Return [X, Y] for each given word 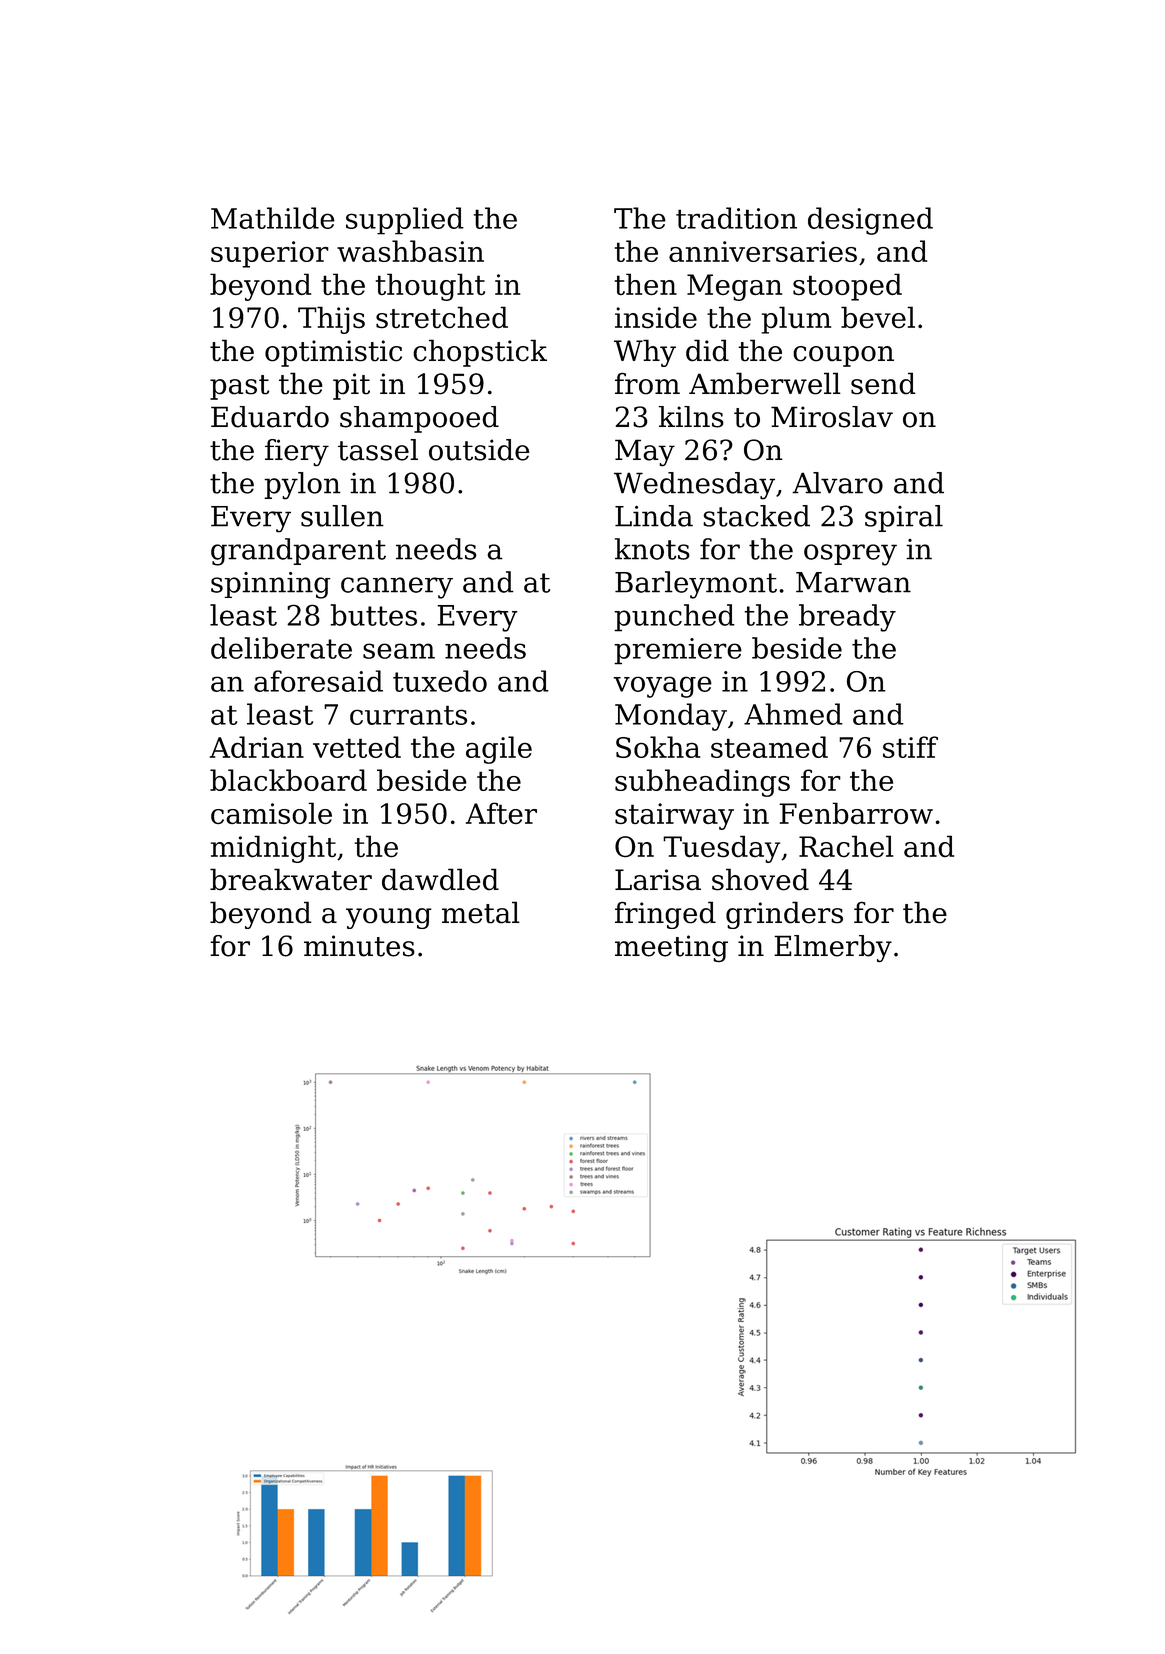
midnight [273, 849]
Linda [654, 516]
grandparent [298, 552]
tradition [736, 218]
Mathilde [273, 218]
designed [870, 221]
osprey [850, 555]
